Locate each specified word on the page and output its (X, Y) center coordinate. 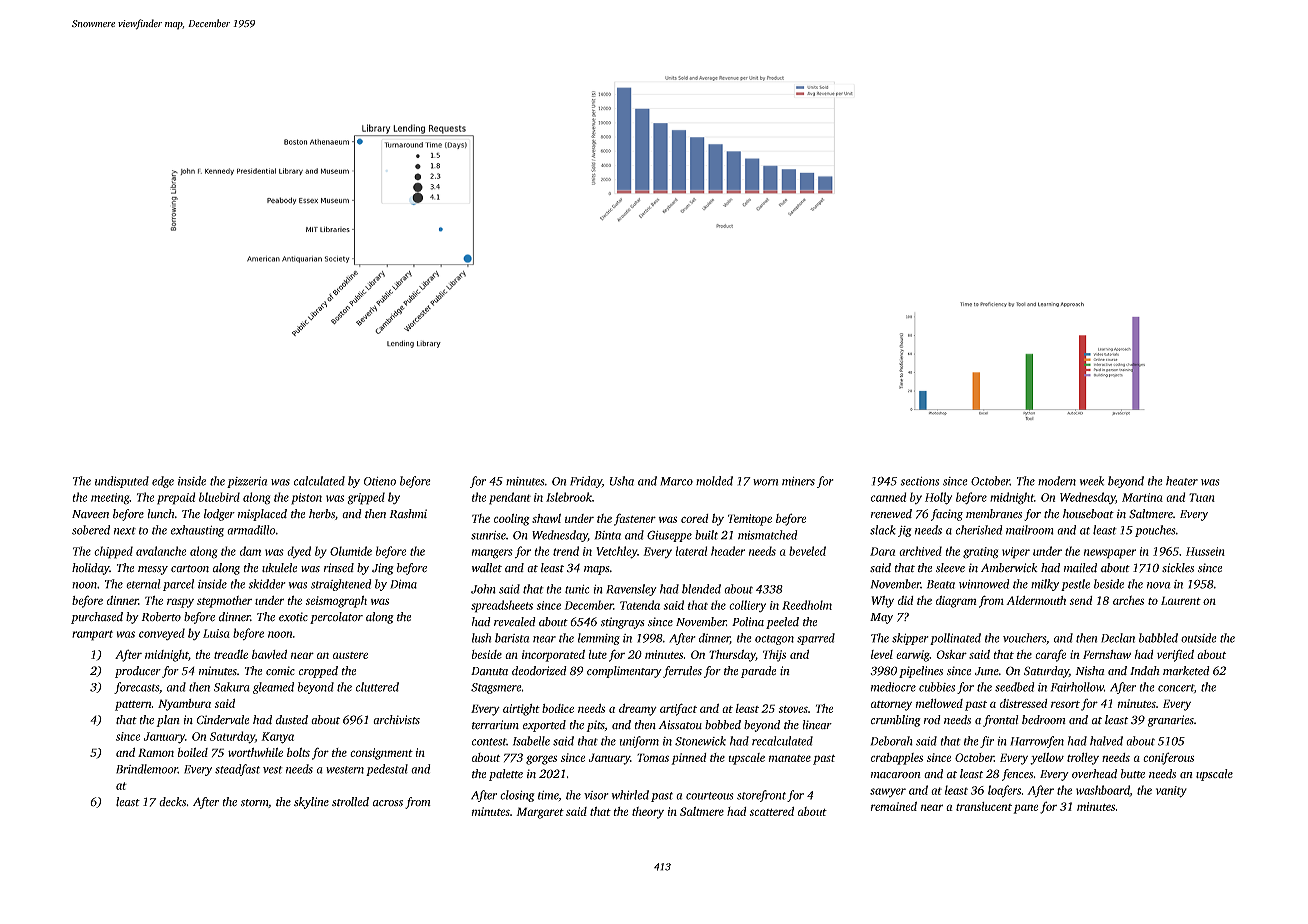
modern (1057, 481)
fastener (635, 519)
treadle (231, 654)
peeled (782, 623)
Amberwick (1009, 568)
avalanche (161, 551)
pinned (689, 759)
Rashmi (408, 514)
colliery (747, 606)
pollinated (955, 639)
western (345, 770)
